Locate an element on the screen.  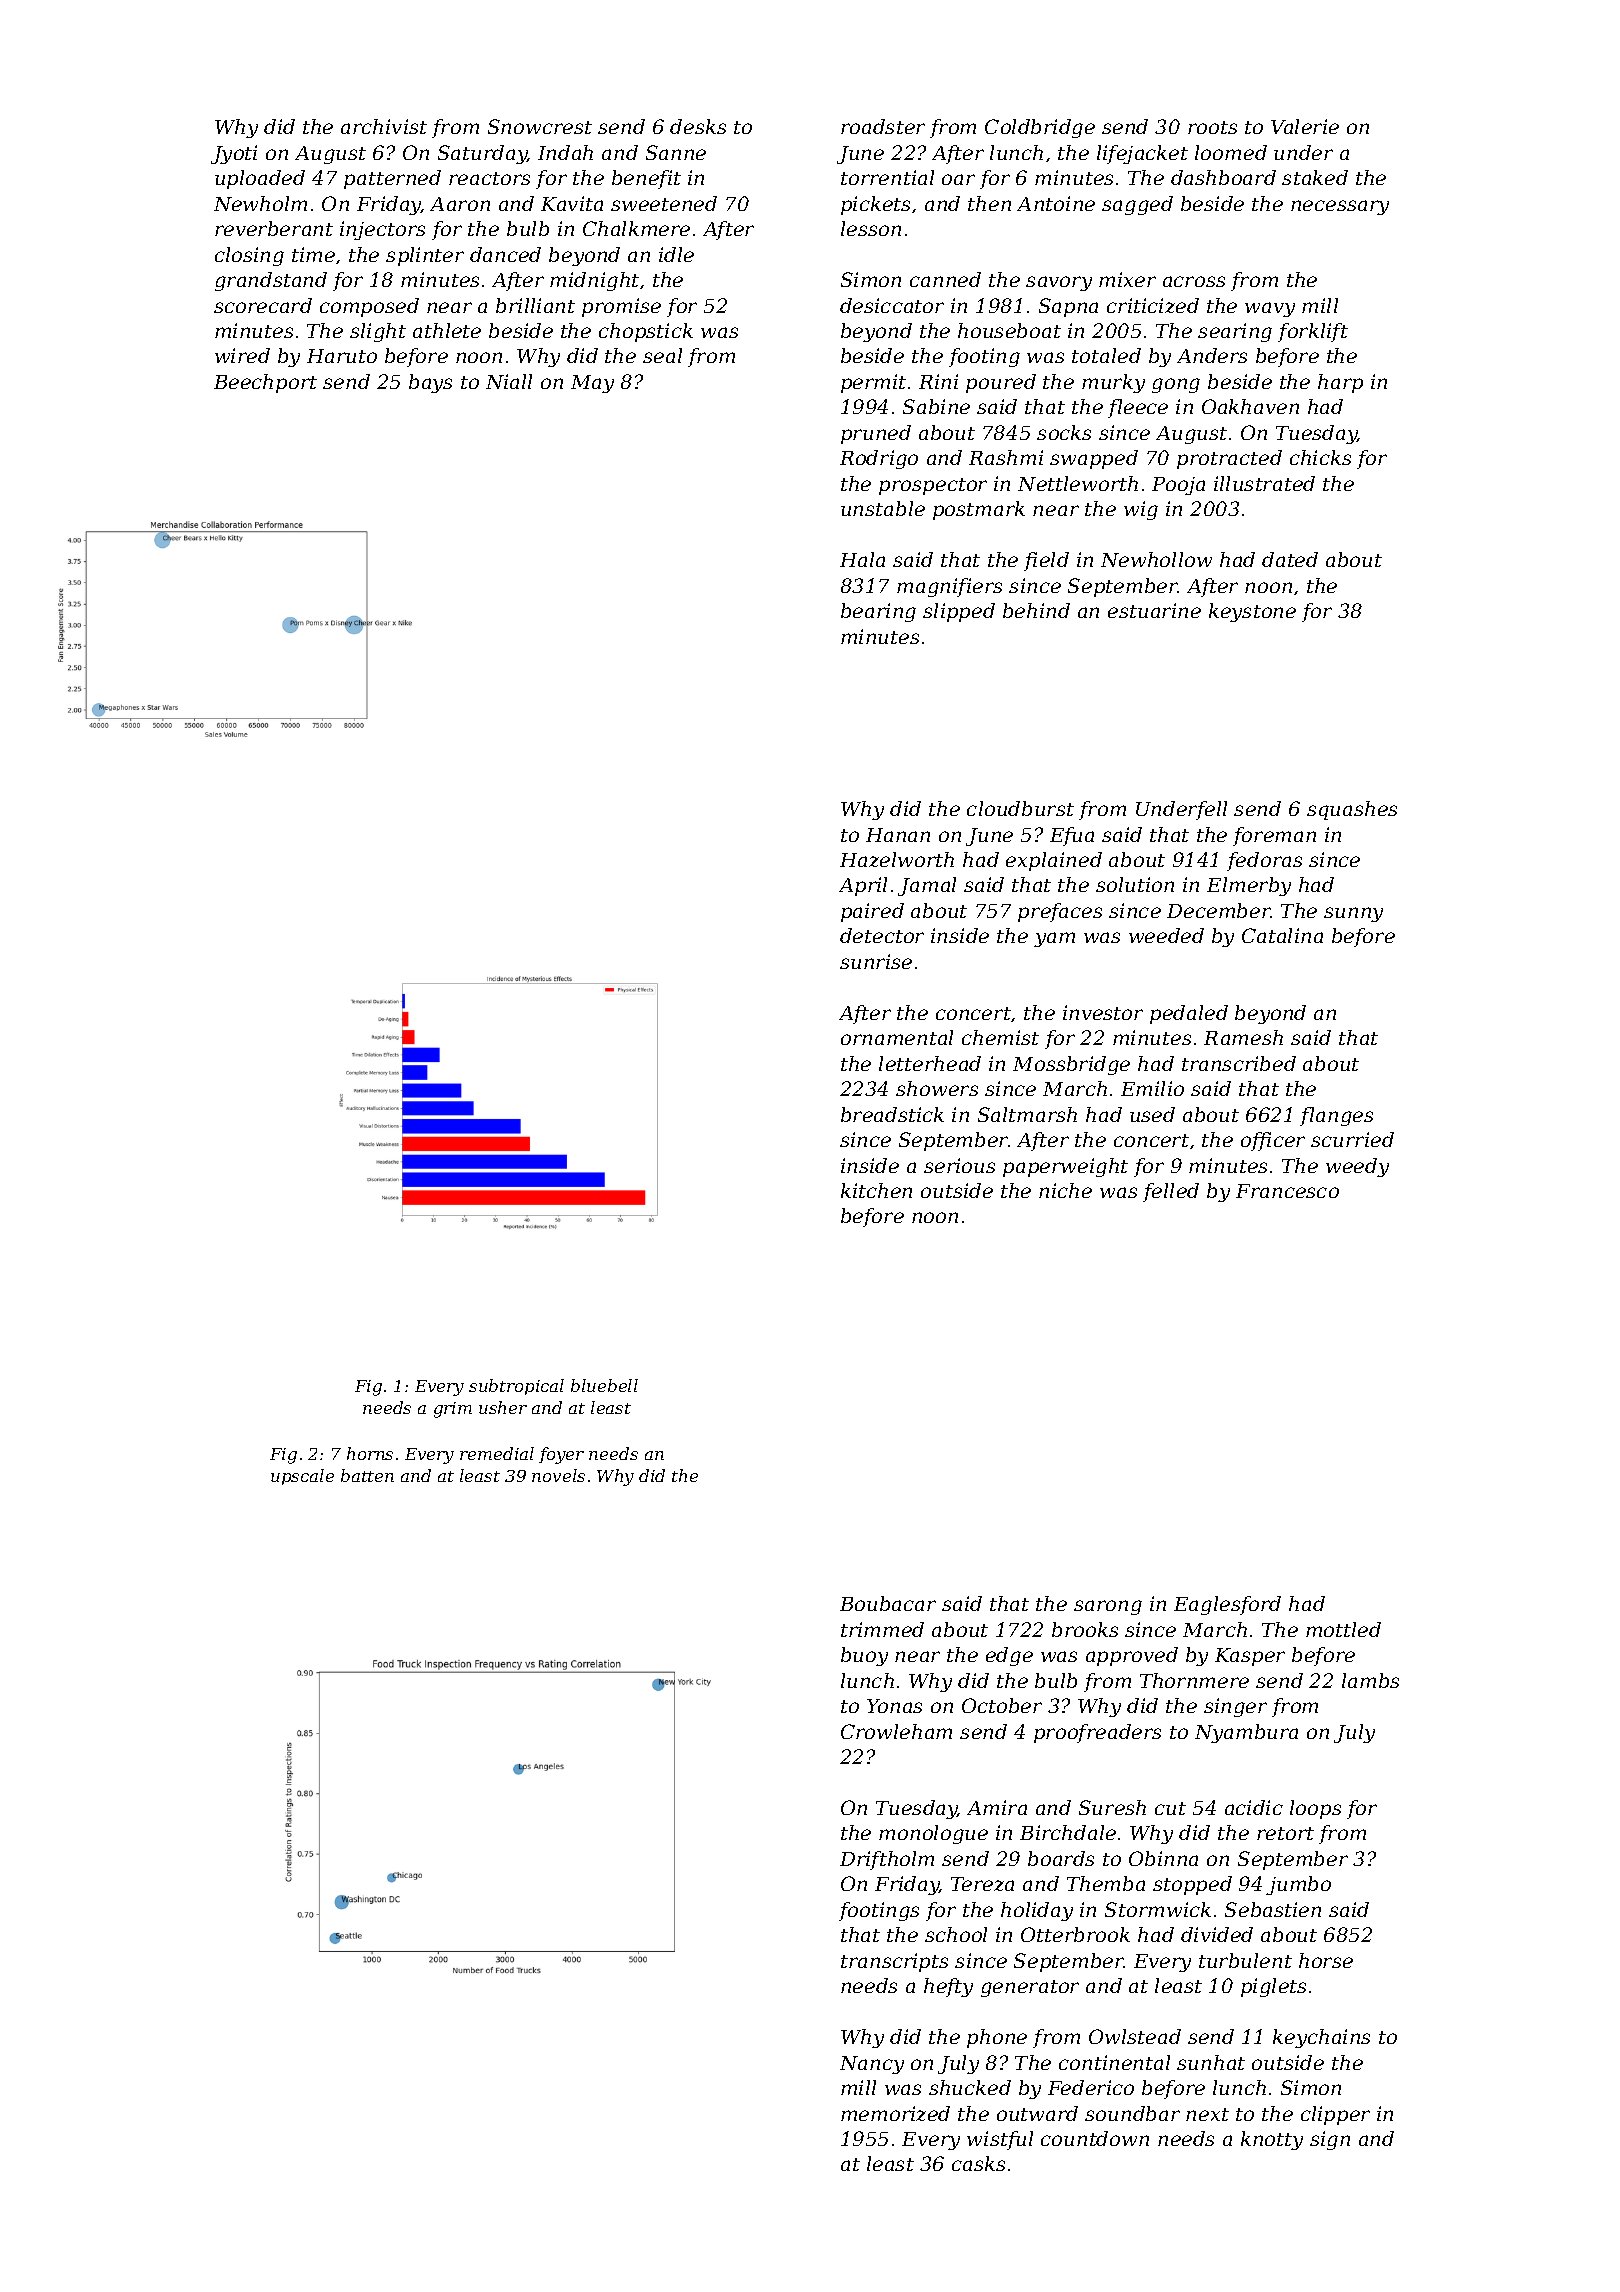
horse is located at coordinates (1326, 1960).
